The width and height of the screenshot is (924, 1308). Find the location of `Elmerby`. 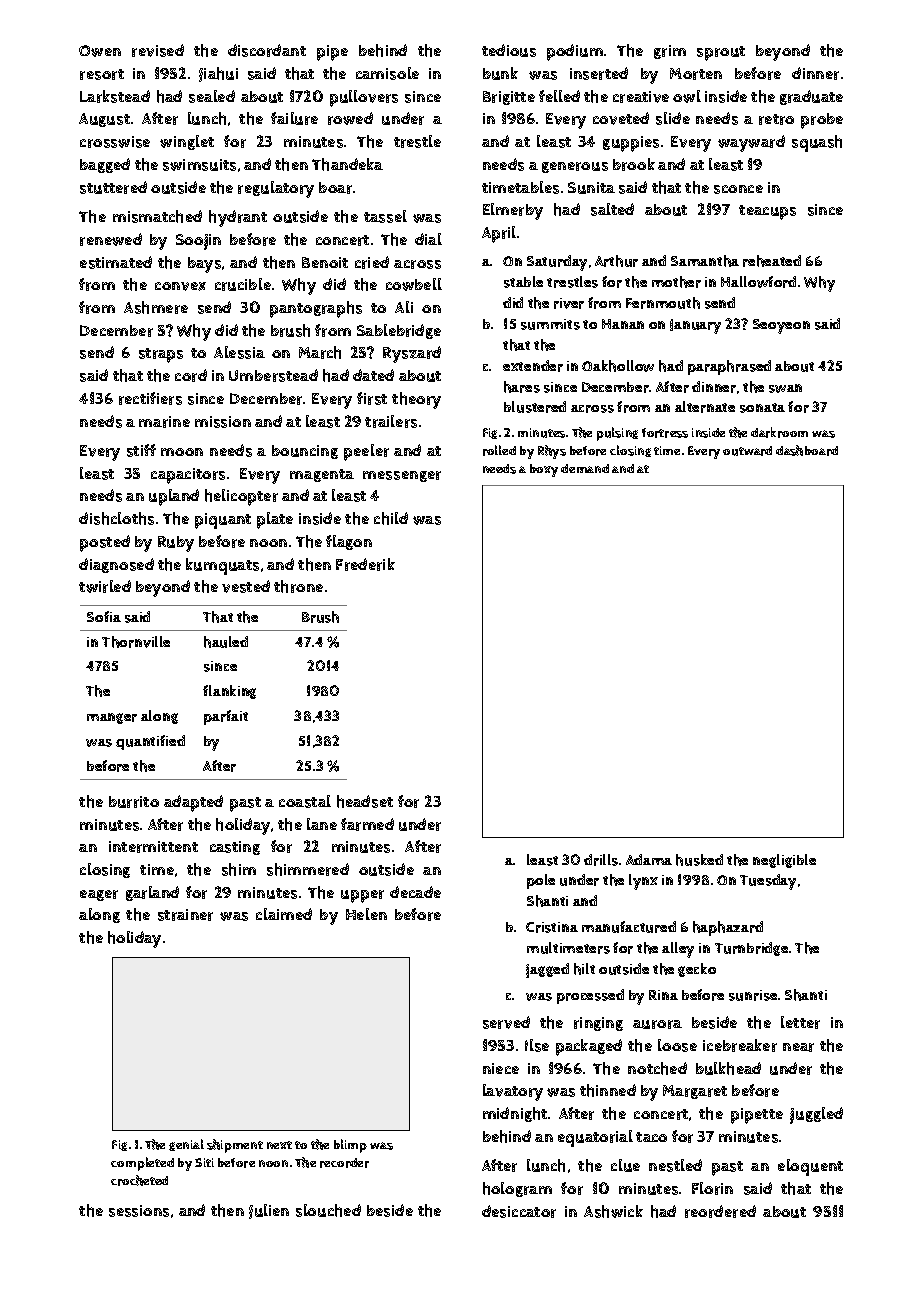

Elmerby is located at coordinates (513, 211).
